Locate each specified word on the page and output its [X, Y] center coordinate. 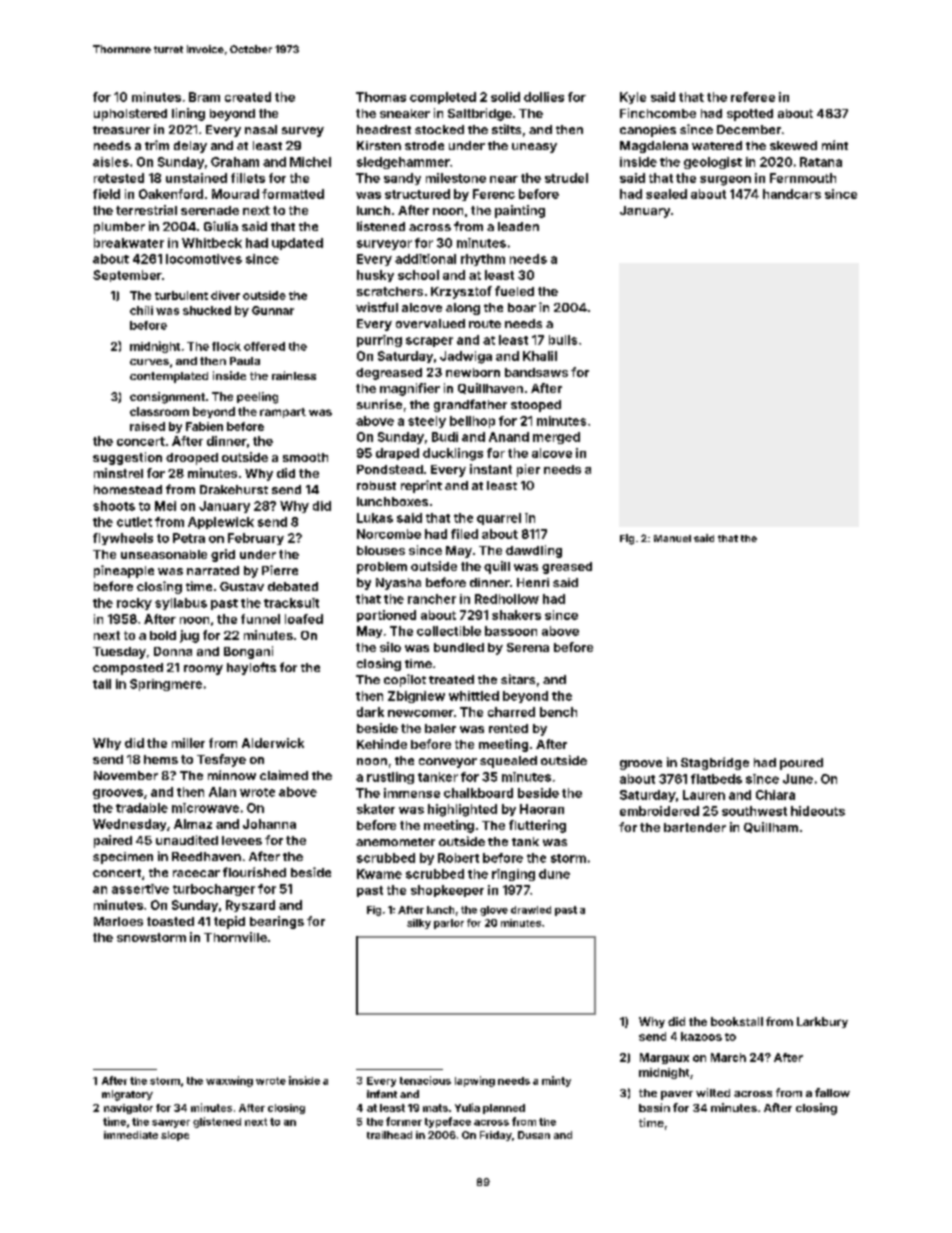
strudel [566, 178]
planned [504, 1109]
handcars [792, 194]
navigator [128, 1109]
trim [157, 145]
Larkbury [822, 1022]
